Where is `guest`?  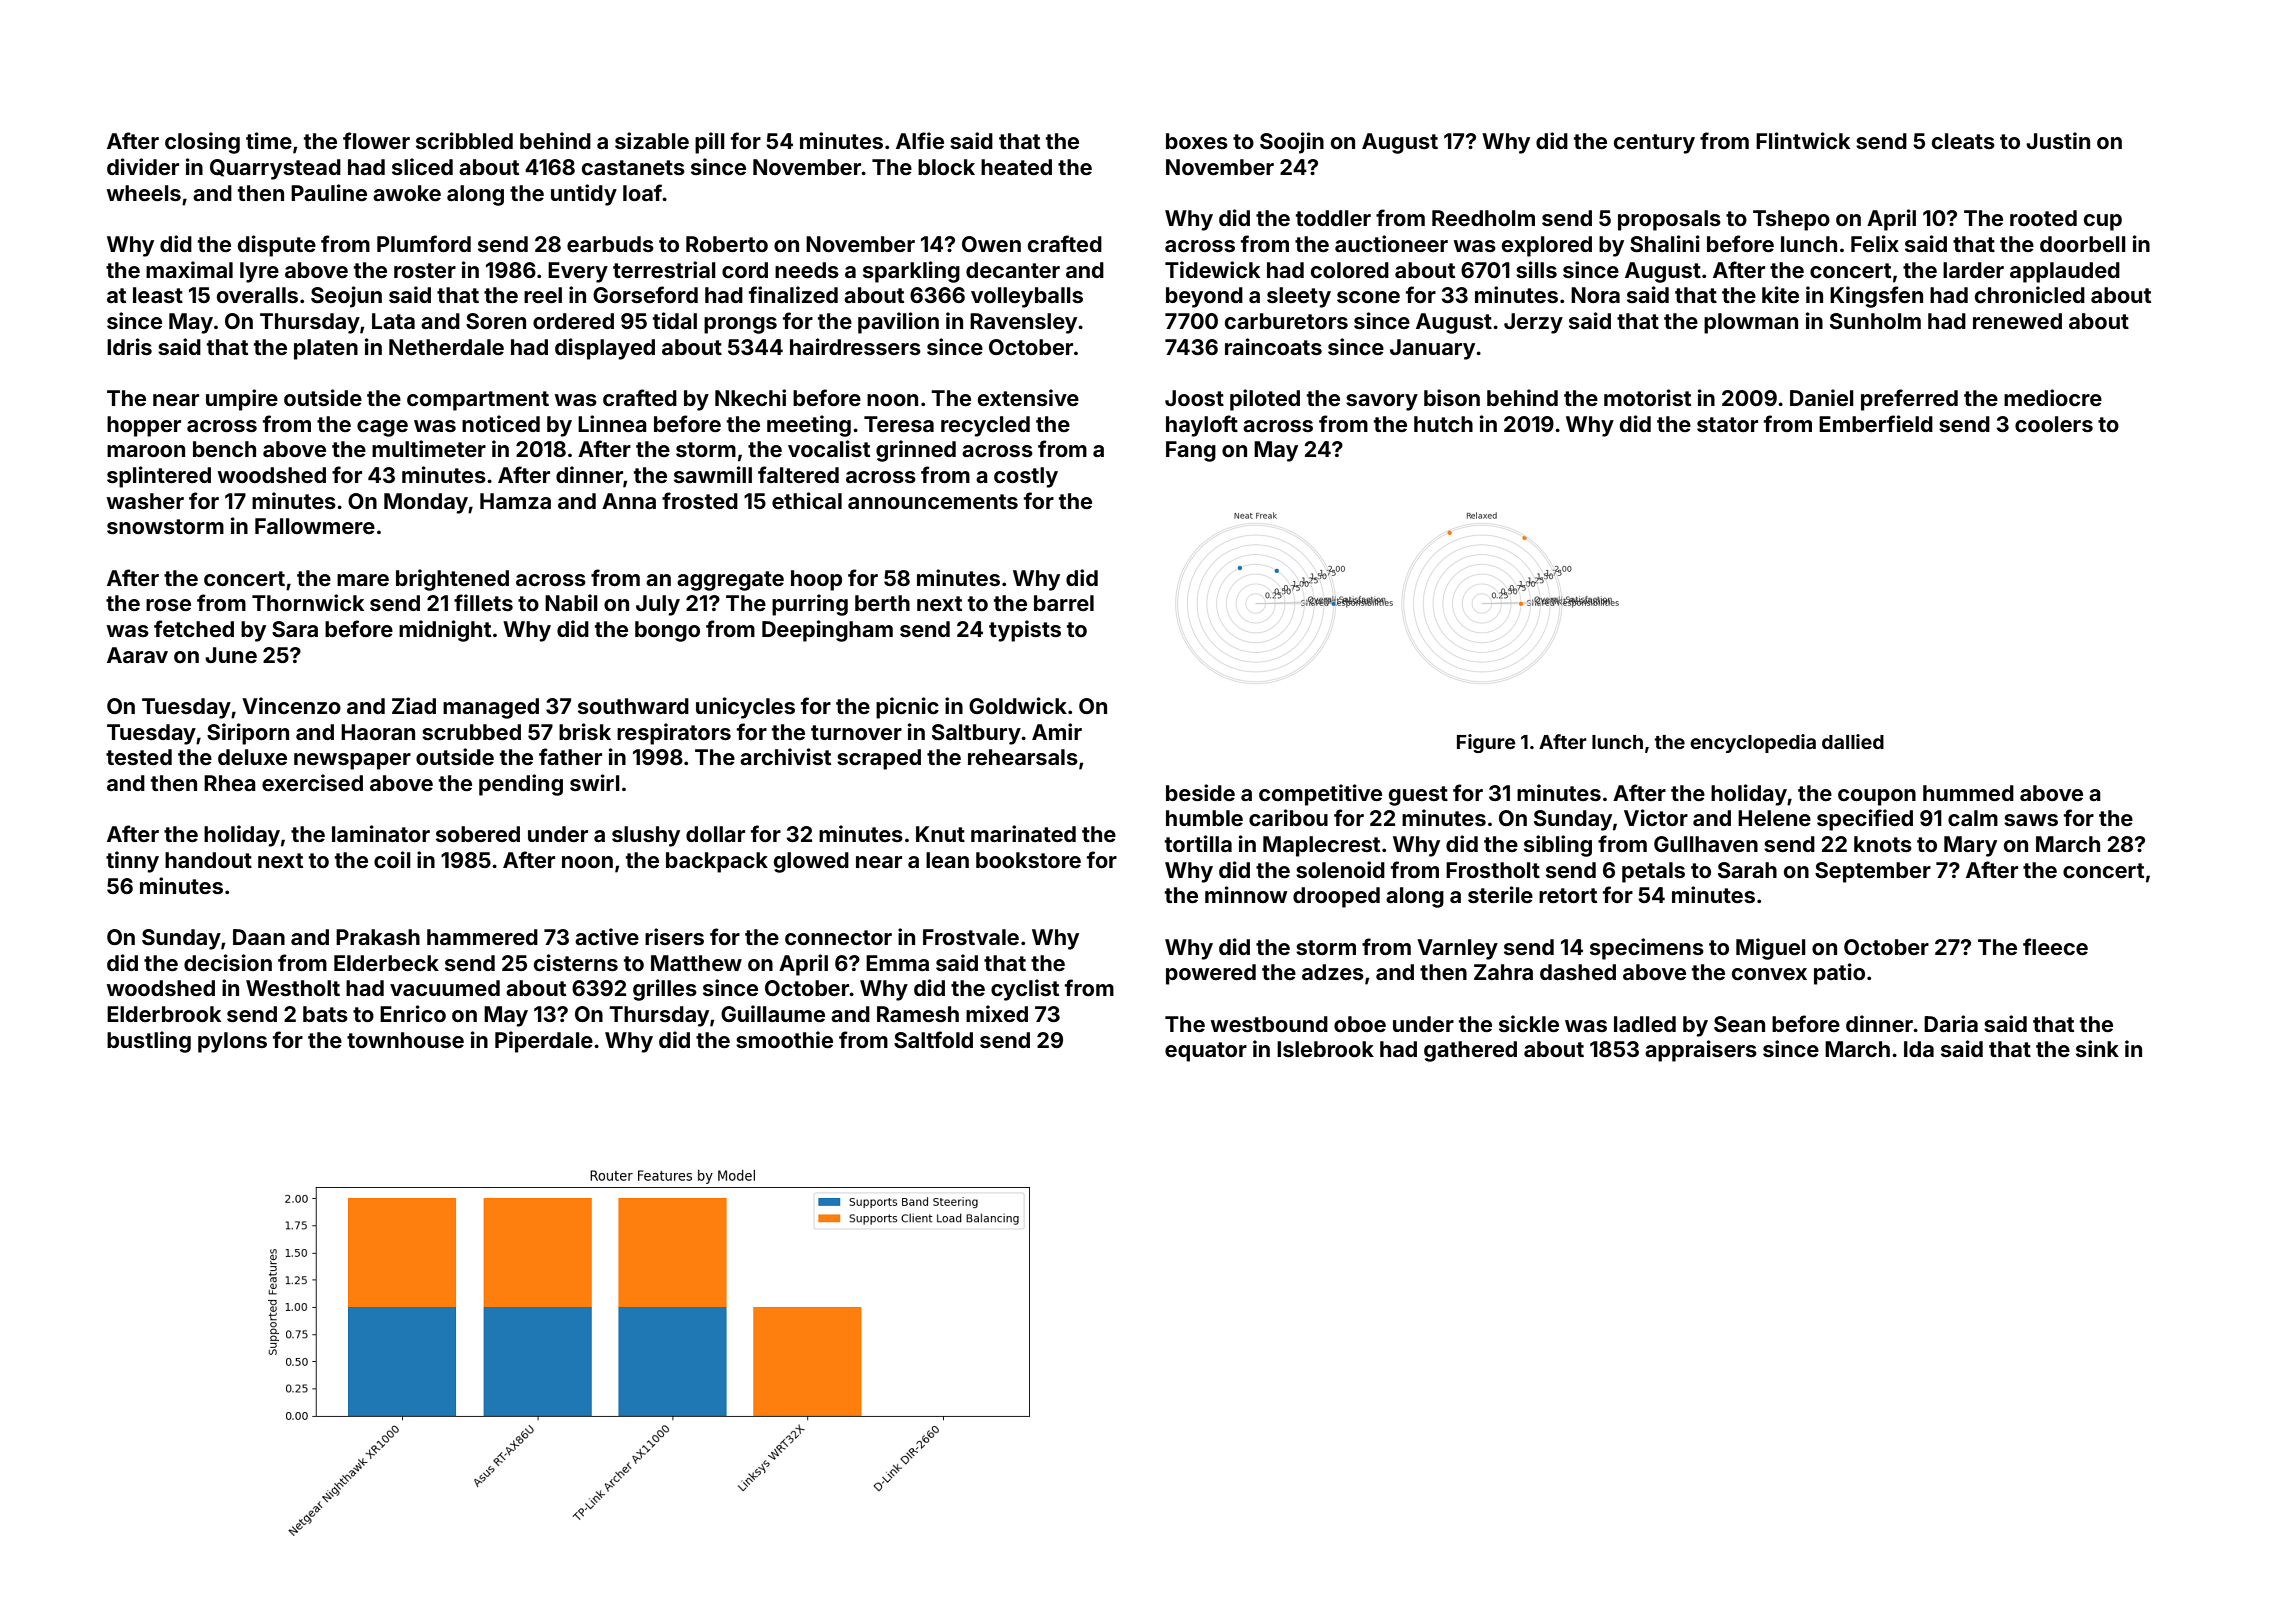 guest is located at coordinates (1418, 796).
